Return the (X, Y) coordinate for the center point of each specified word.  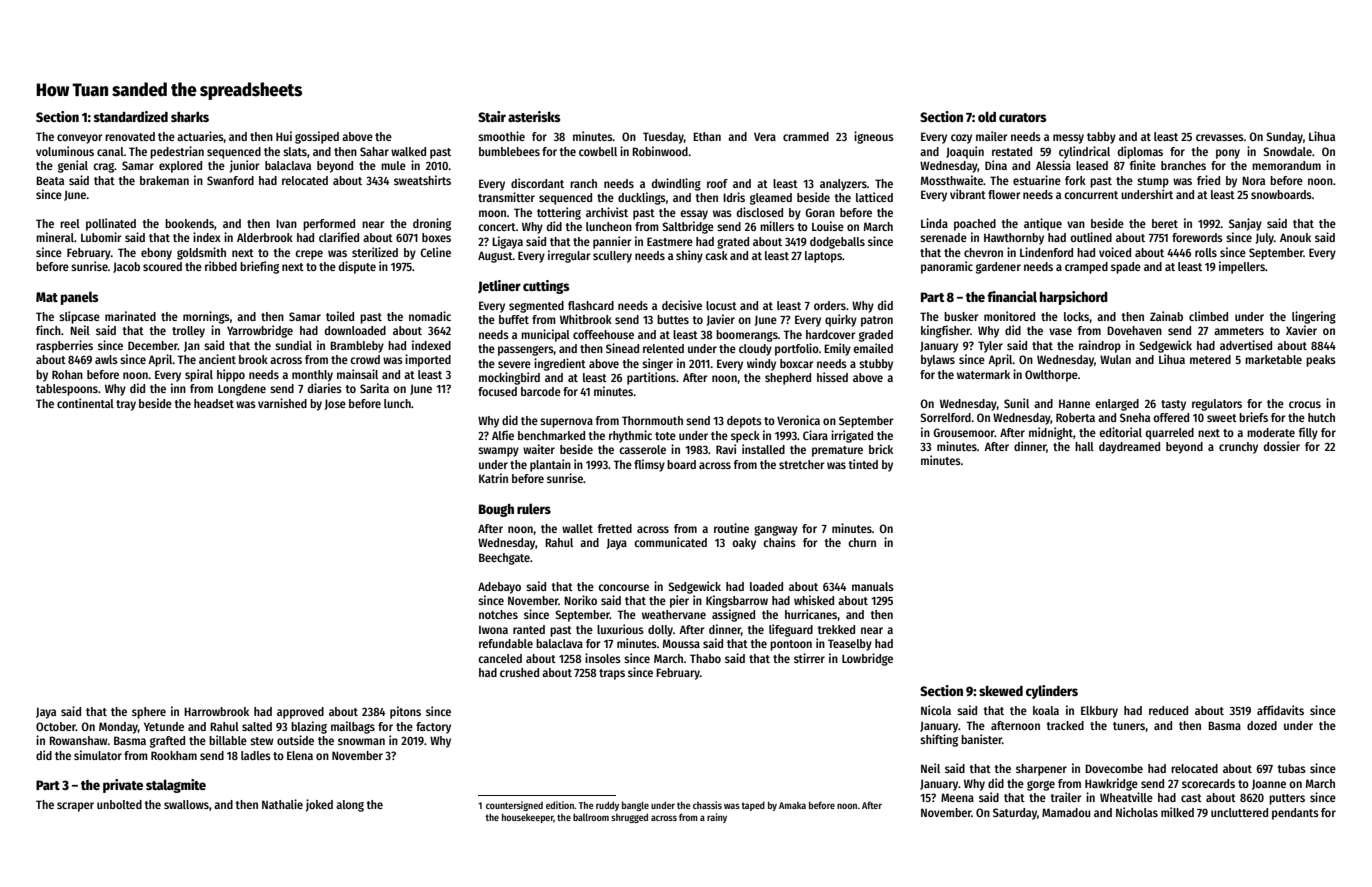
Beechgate (504, 559)
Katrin (493, 478)
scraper (75, 807)
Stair (492, 116)
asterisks (534, 116)
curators (1023, 117)
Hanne (1074, 404)
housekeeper (528, 818)
